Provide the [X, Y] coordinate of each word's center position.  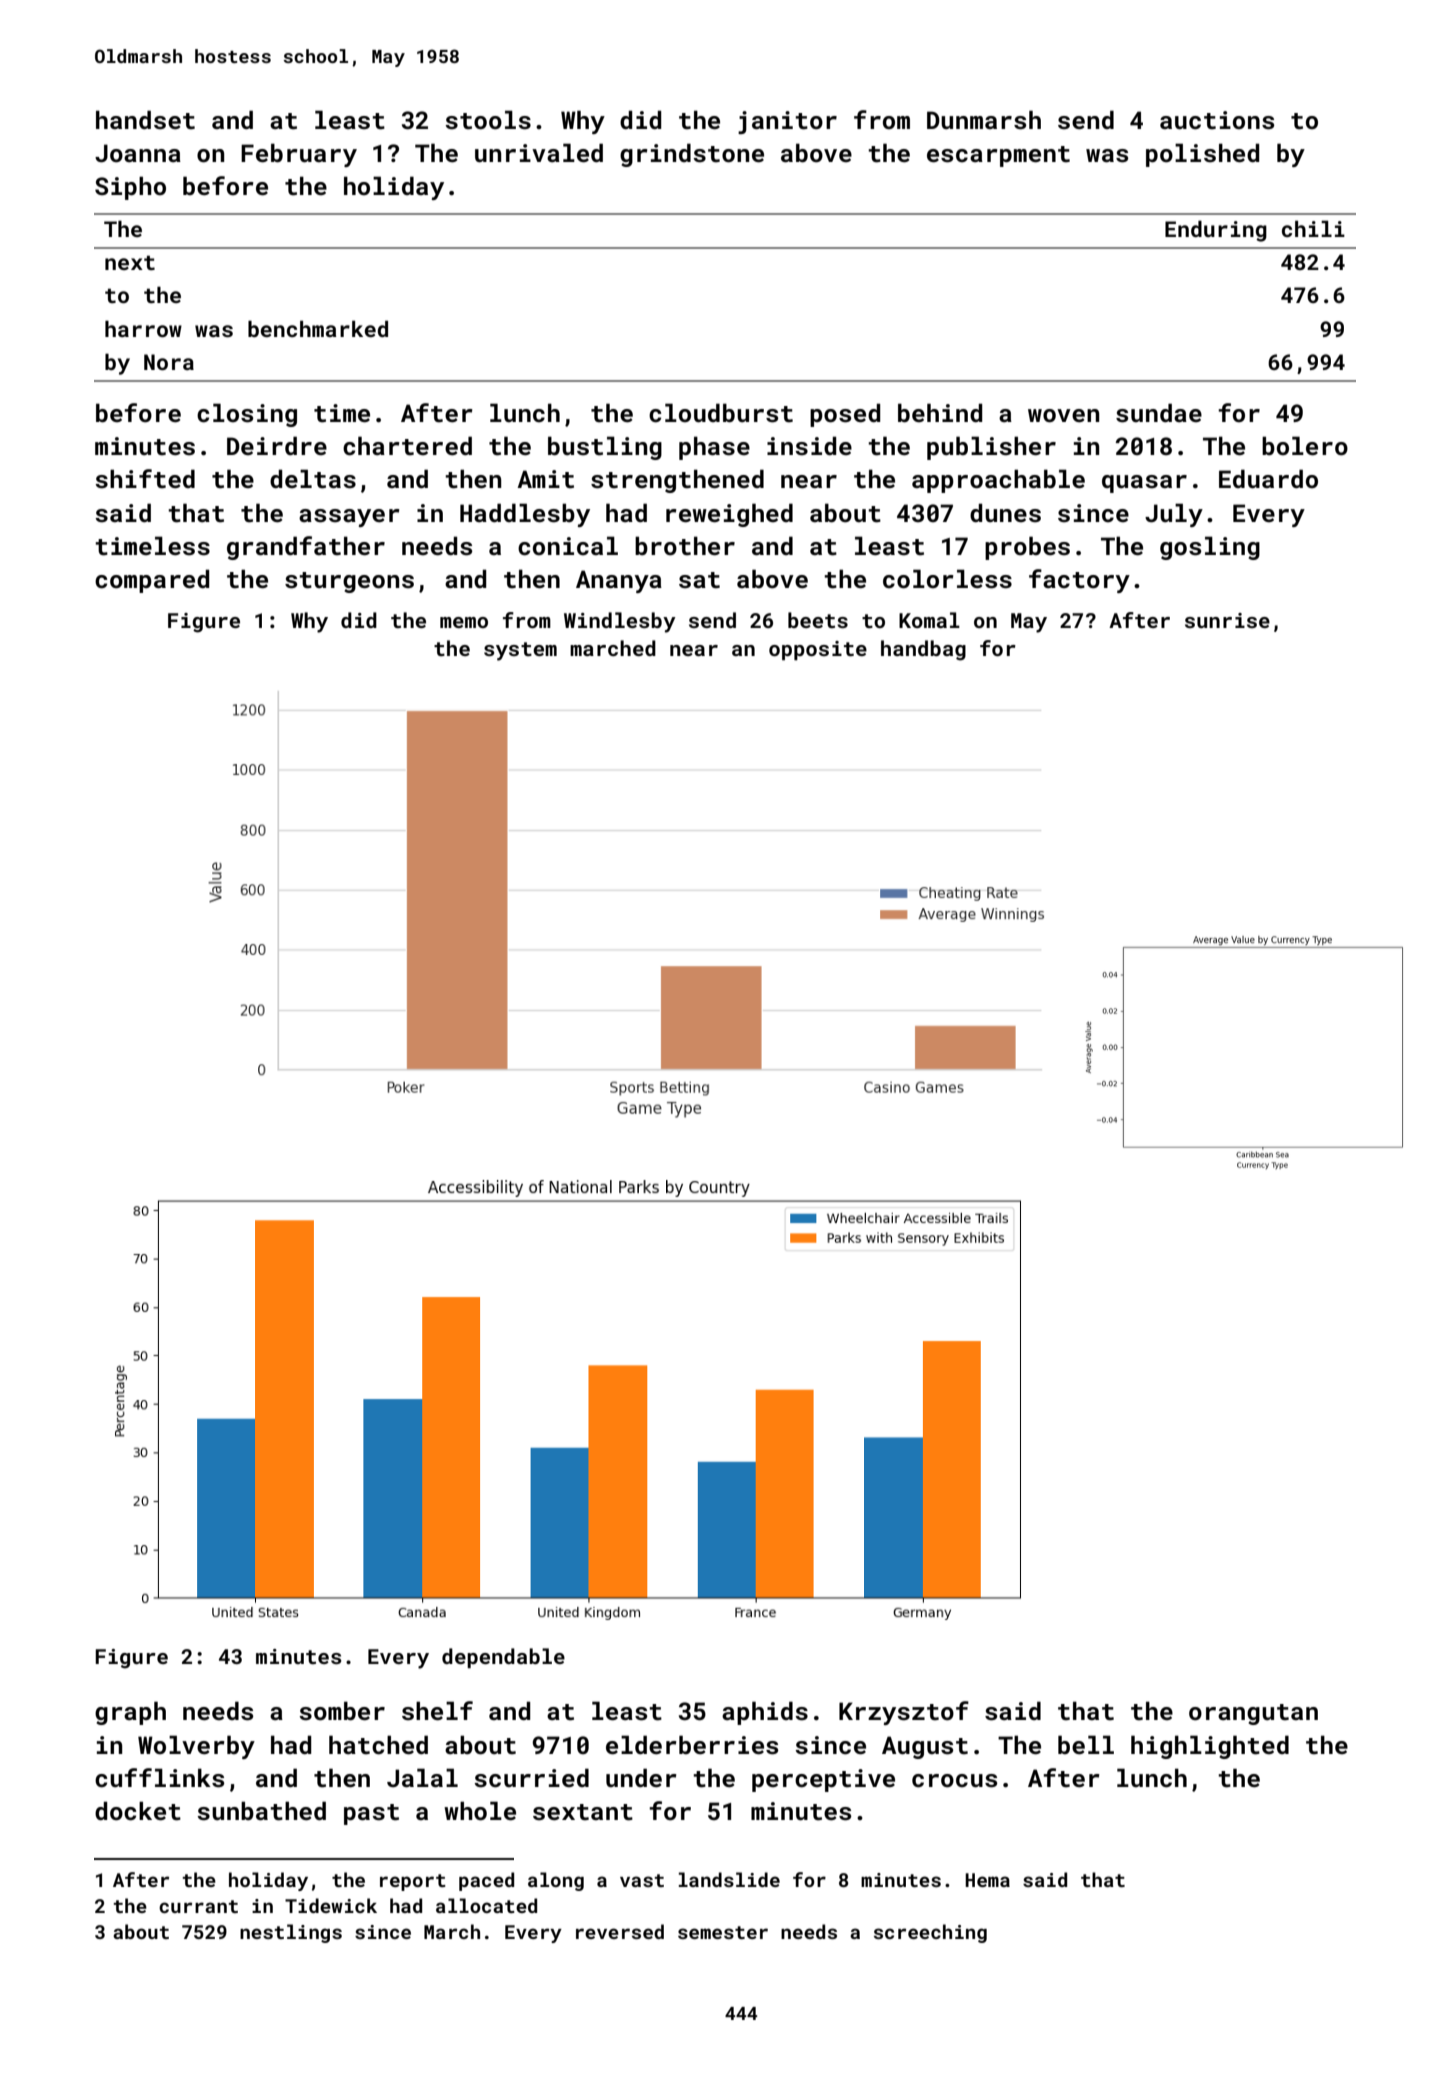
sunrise [1227, 620]
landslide [729, 1879]
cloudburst [721, 413]
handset [145, 120]
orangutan [1253, 1714]
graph [130, 1713]
